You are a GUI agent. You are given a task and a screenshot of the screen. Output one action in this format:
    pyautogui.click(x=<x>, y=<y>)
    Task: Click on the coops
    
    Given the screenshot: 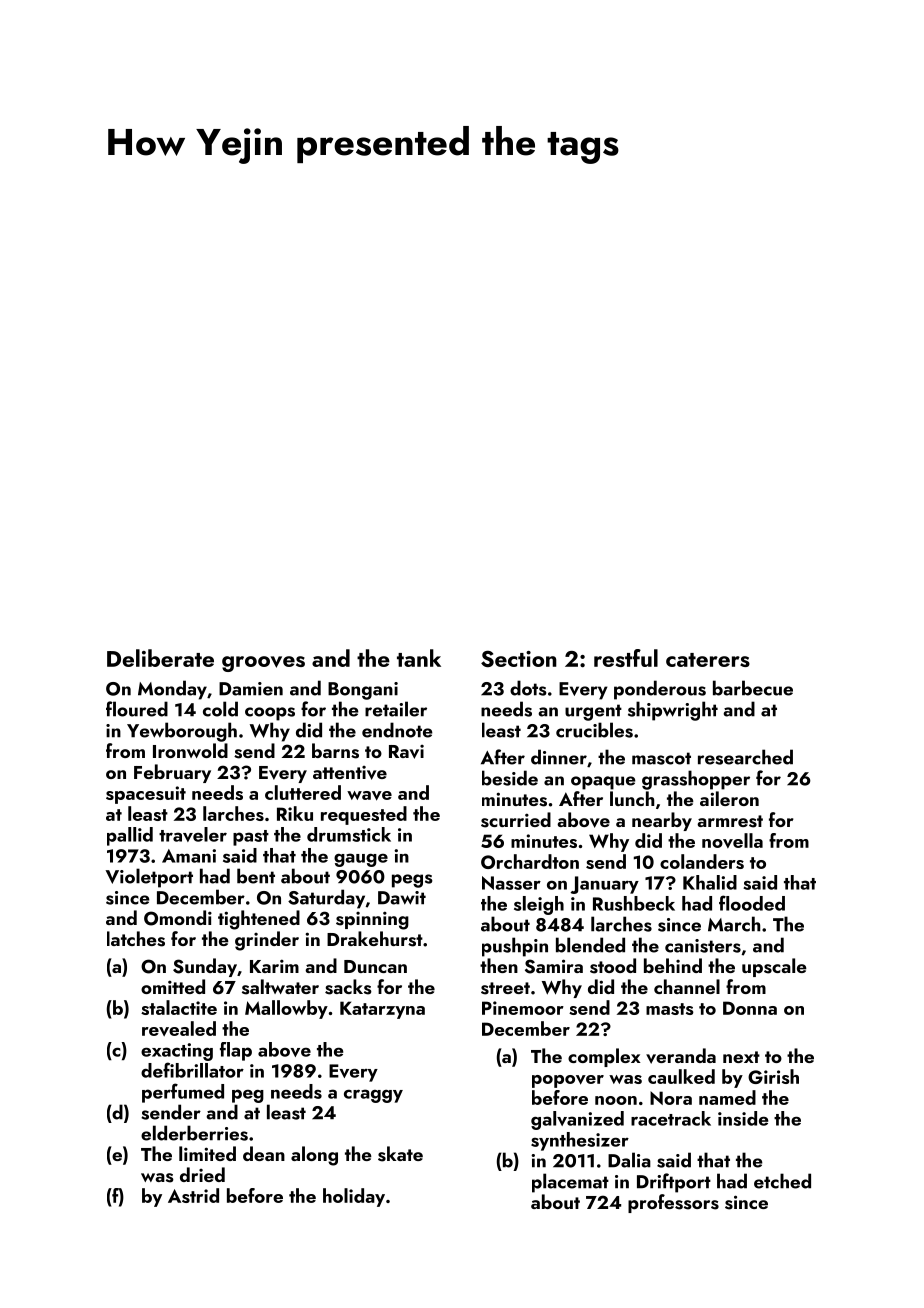 What is the action you would take?
    pyautogui.click(x=270, y=714)
